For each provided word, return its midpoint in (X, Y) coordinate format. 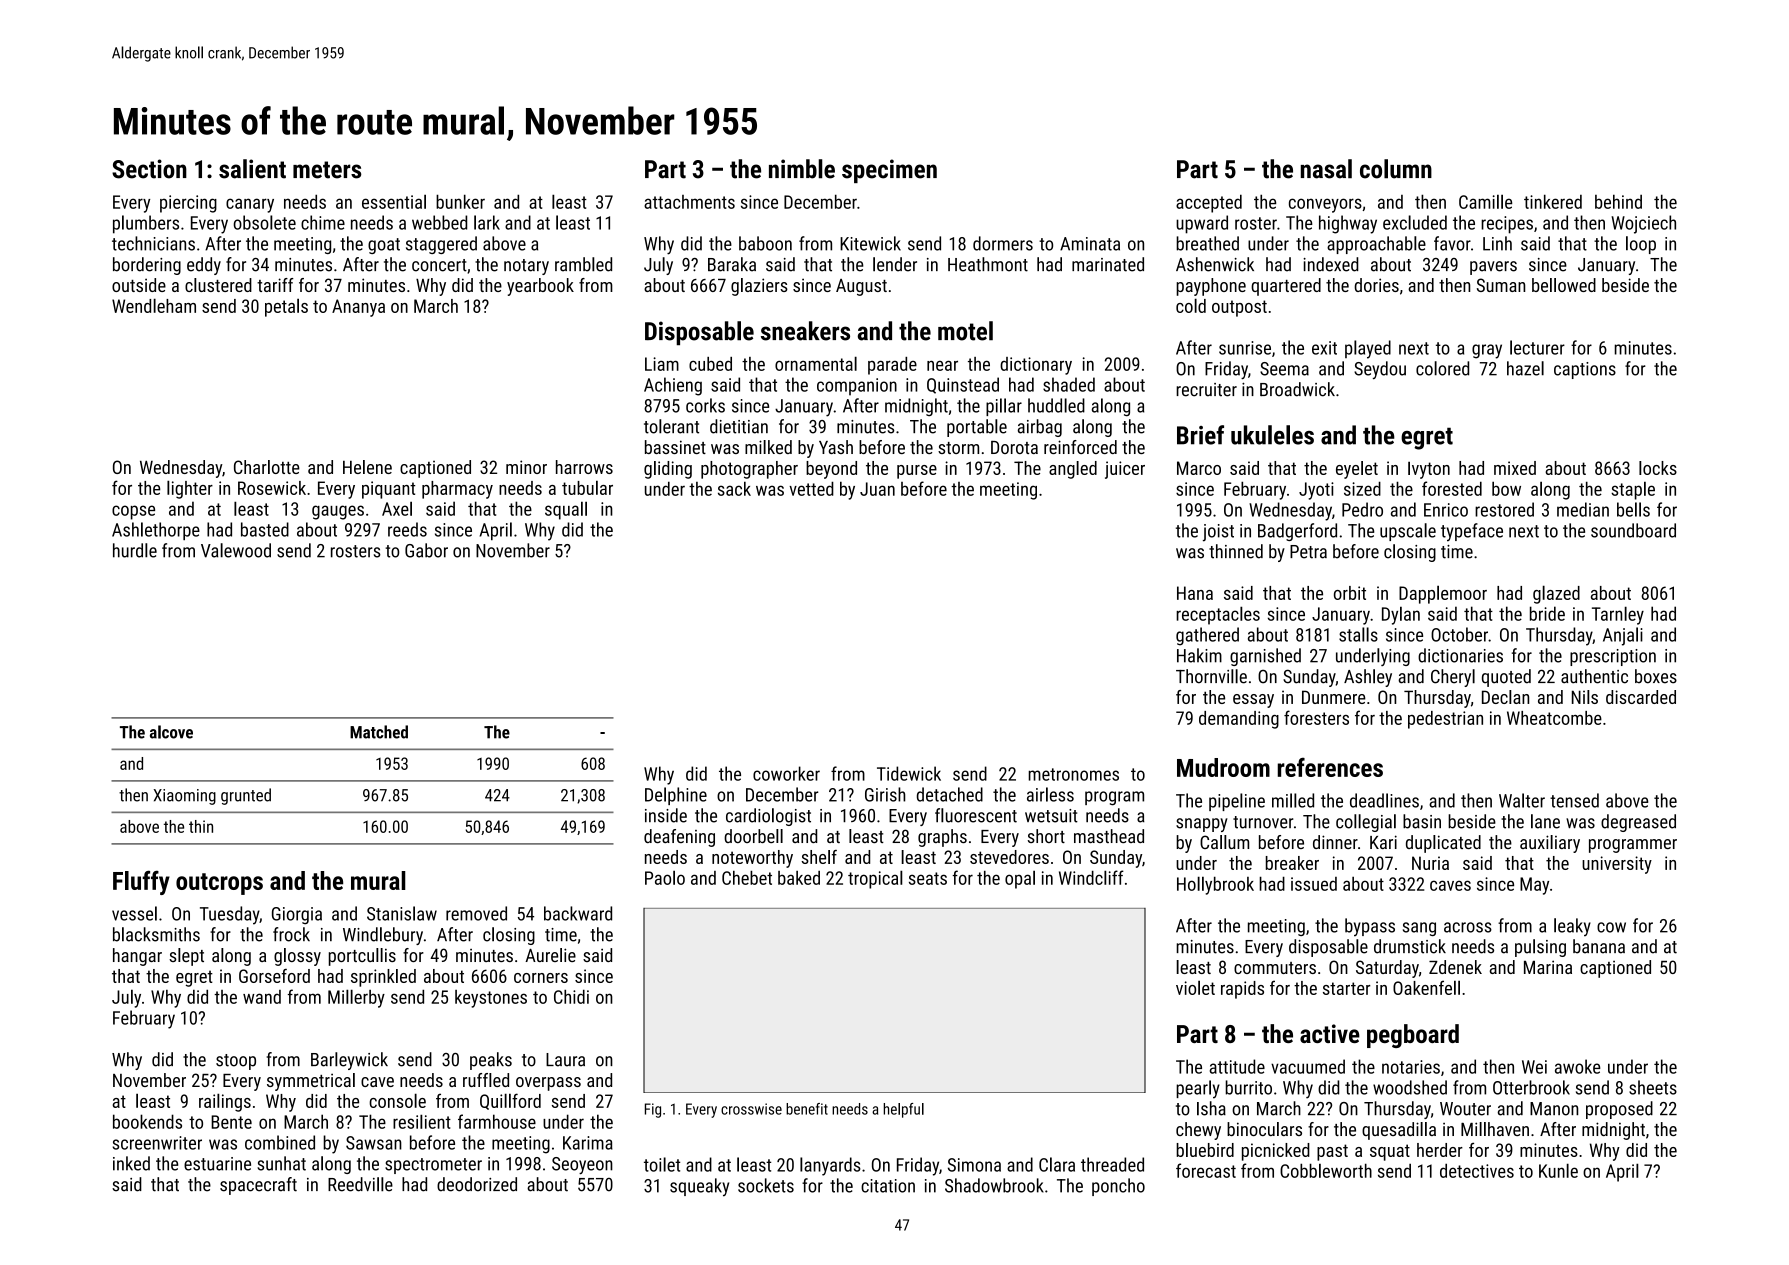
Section (149, 169)
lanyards (830, 1166)
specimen (889, 171)
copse (133, 512)
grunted (246, 796)
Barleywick (349, 1061)
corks (705, 405)
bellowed (1564, 285)
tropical (875, 879)
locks (1658, 468)
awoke (1578, 1066)
